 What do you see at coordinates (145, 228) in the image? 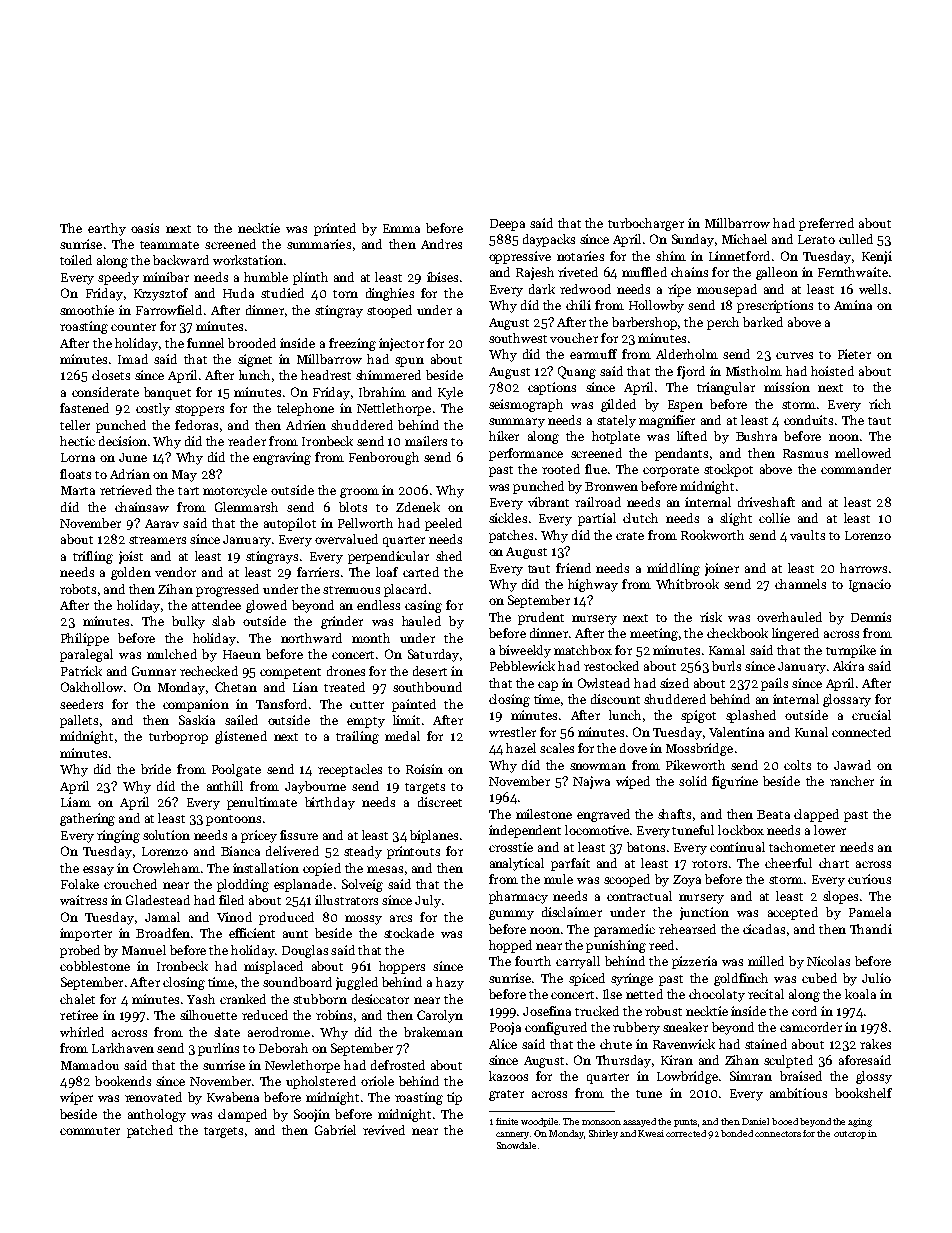
I see `oasis` at bounding box center [145, 228].
